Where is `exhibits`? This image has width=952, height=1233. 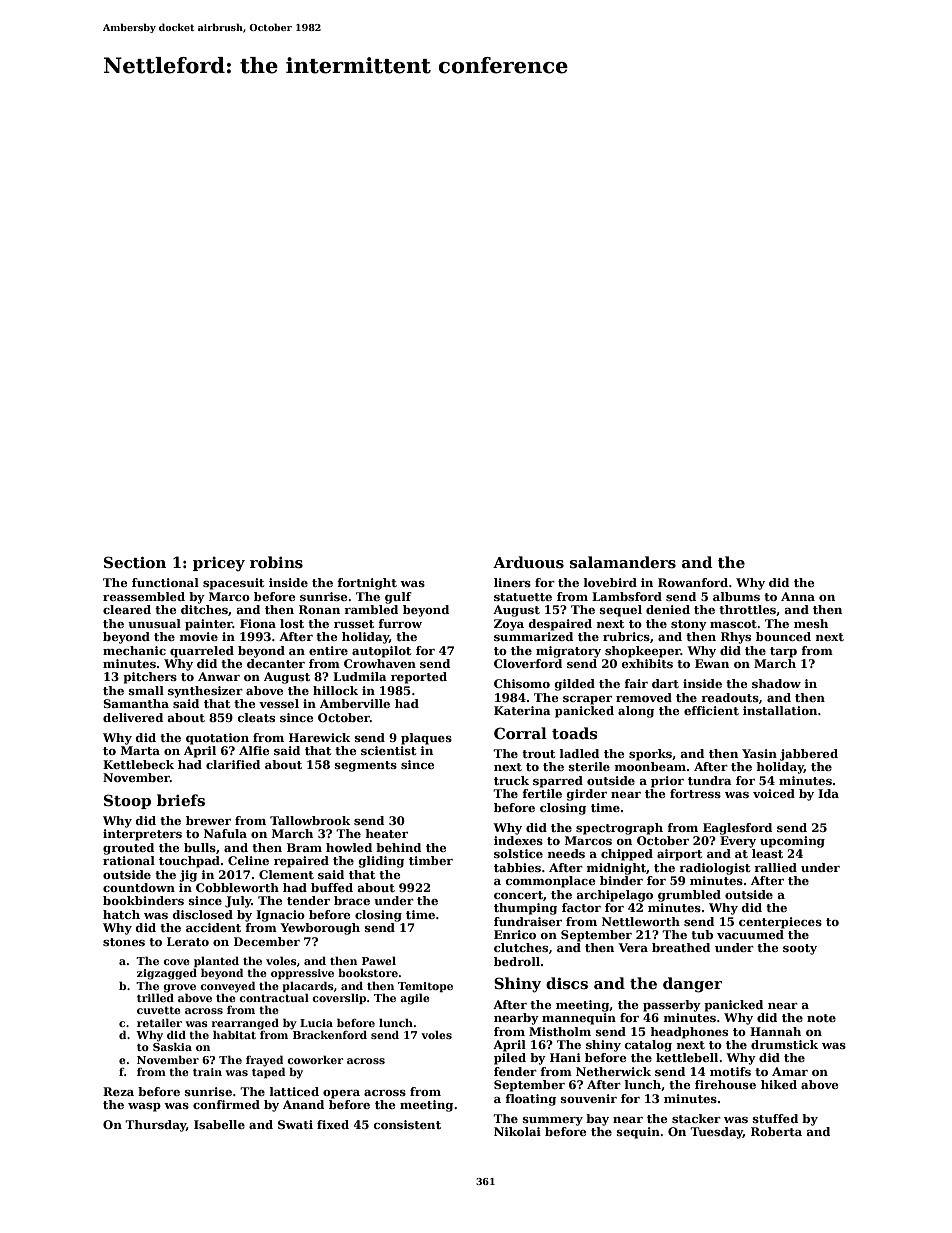
exhibits is located at coordinates (647, 663).
